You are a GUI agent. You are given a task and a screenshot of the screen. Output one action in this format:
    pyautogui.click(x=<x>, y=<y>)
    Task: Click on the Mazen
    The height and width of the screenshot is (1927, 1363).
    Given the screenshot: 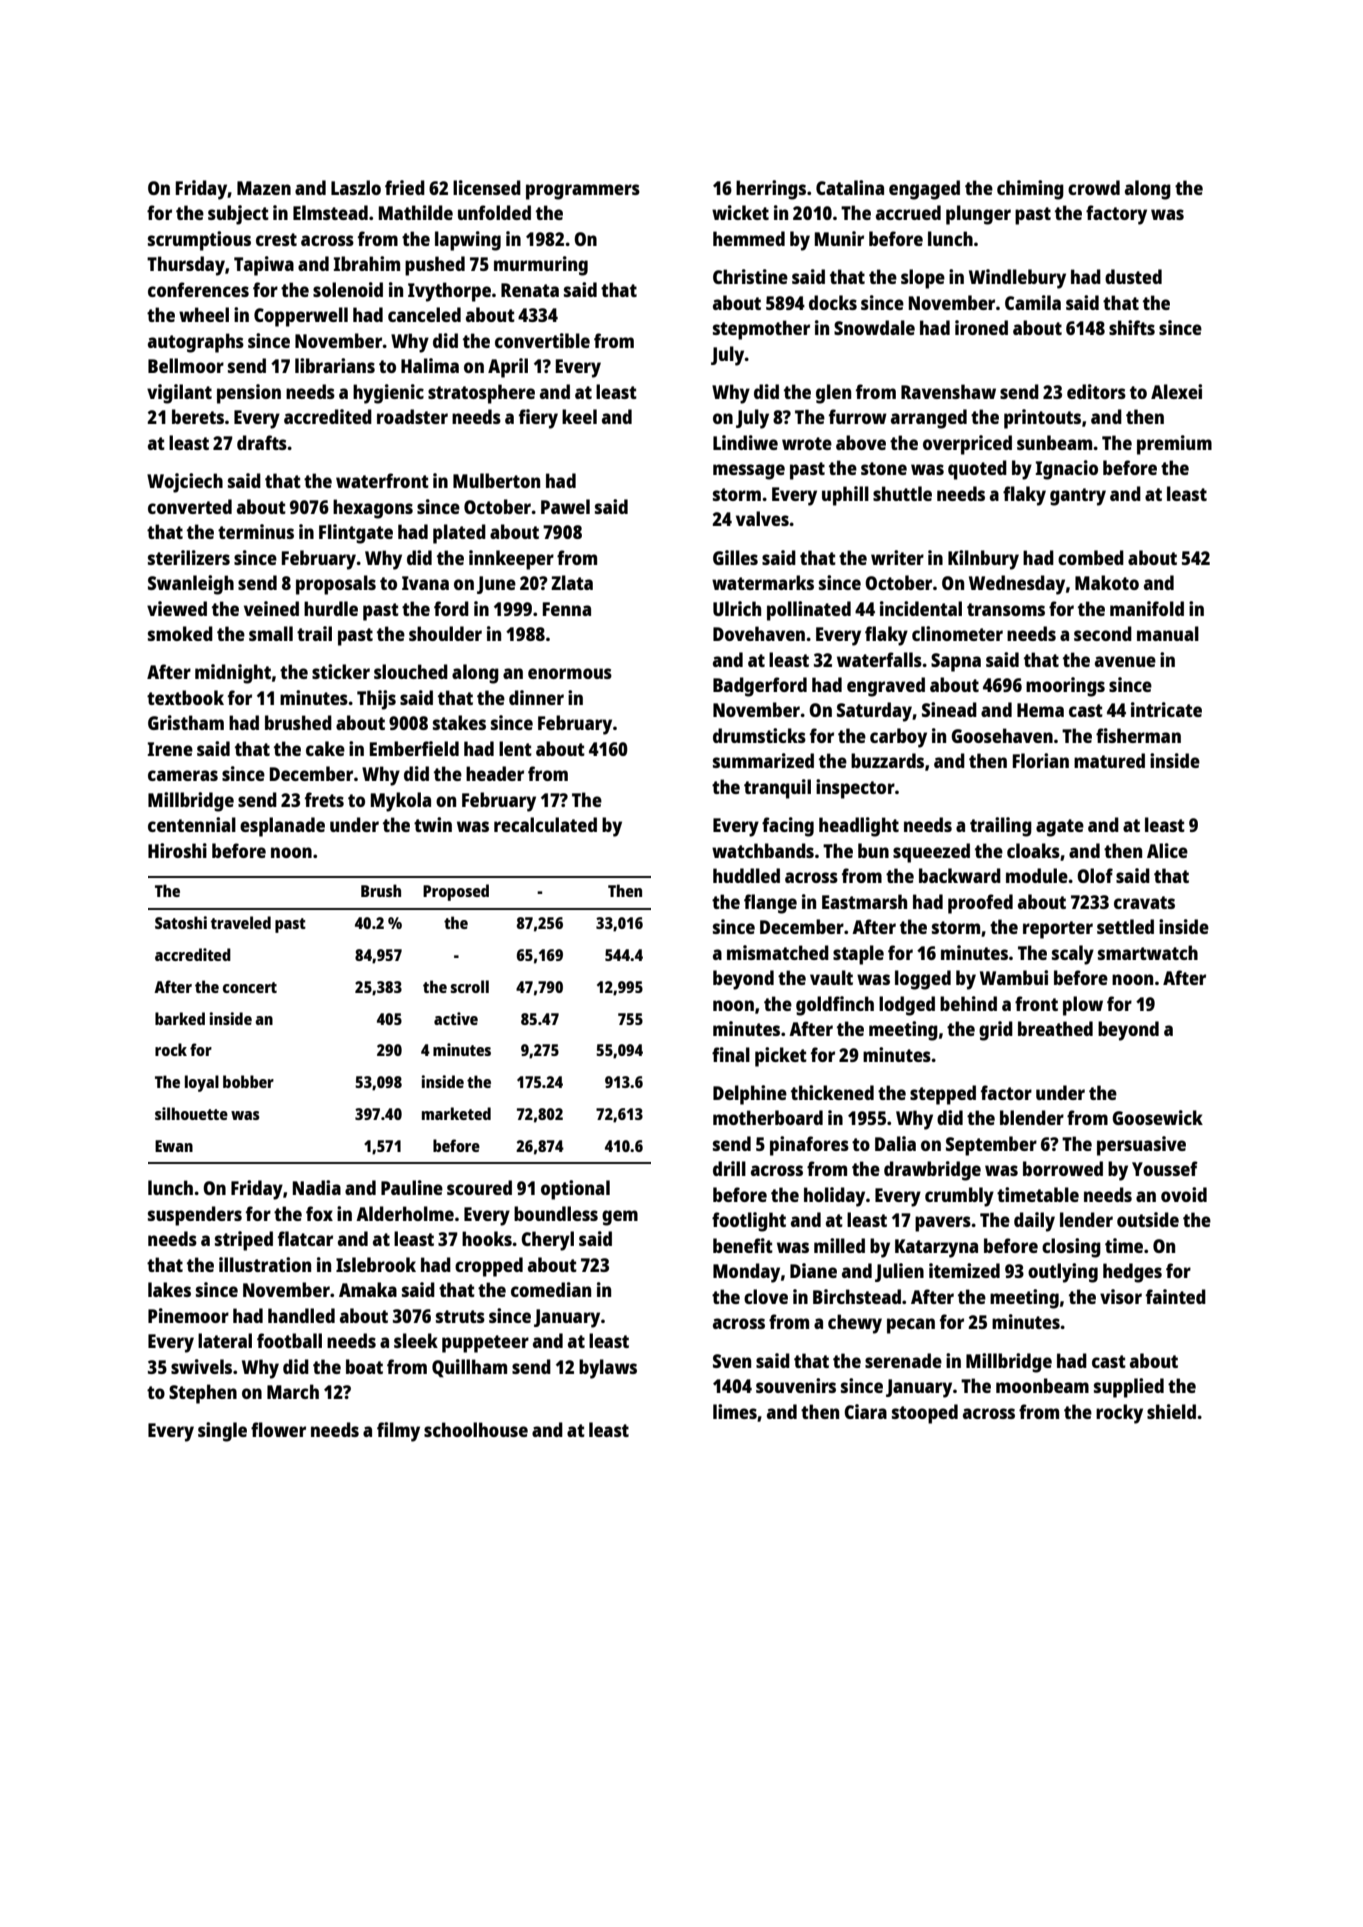 What is the action you would take?
    pyautogui.click(x=264, y=188)
